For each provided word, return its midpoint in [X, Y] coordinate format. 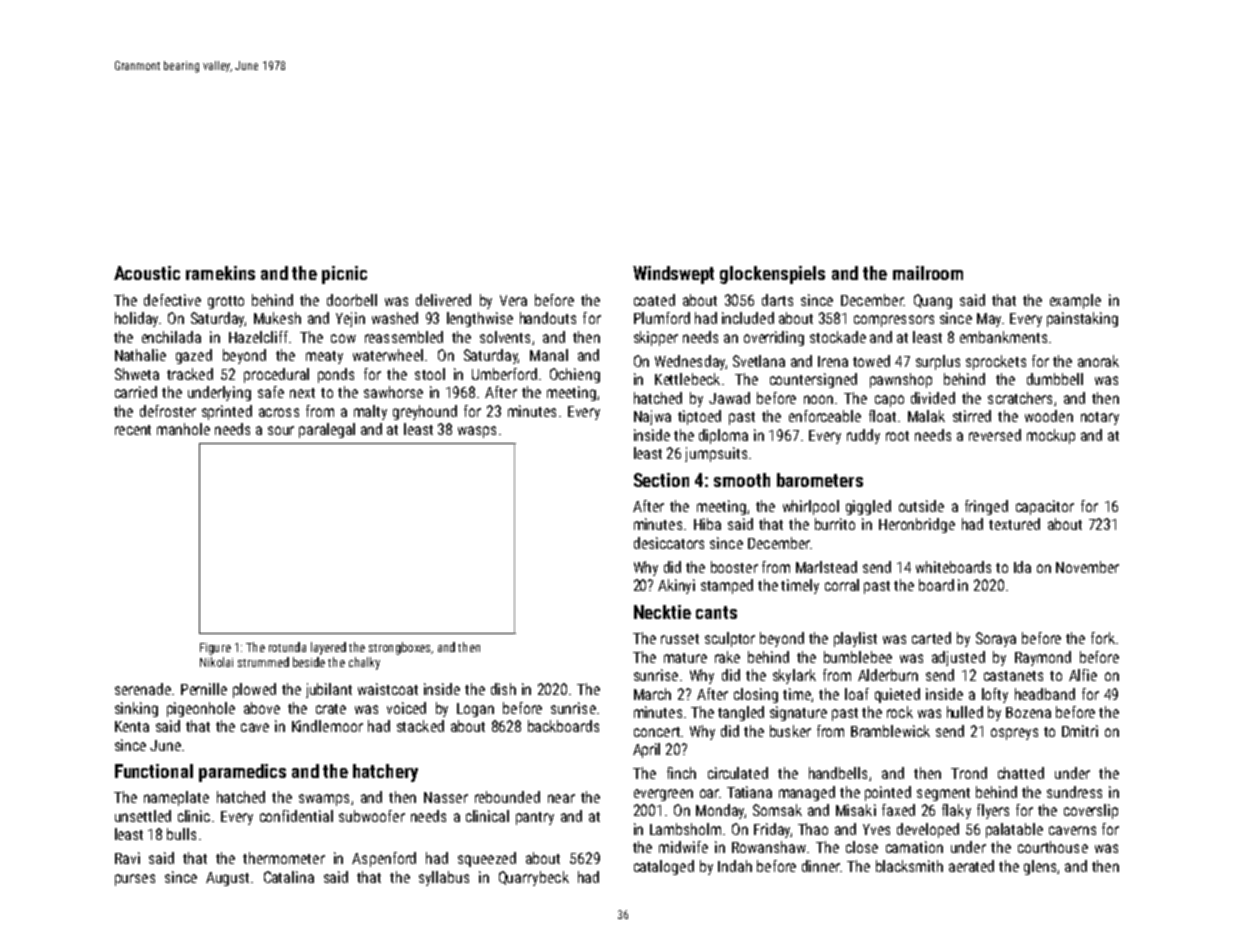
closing [756, 695]
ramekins [220, 273]
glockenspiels [772, 275]
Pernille [204, 689]
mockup [1051, 436]
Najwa [652, 417]
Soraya [996, 639]
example [1075, 301]
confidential [296, 816]
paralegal [327, 430]
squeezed [487, 859]
